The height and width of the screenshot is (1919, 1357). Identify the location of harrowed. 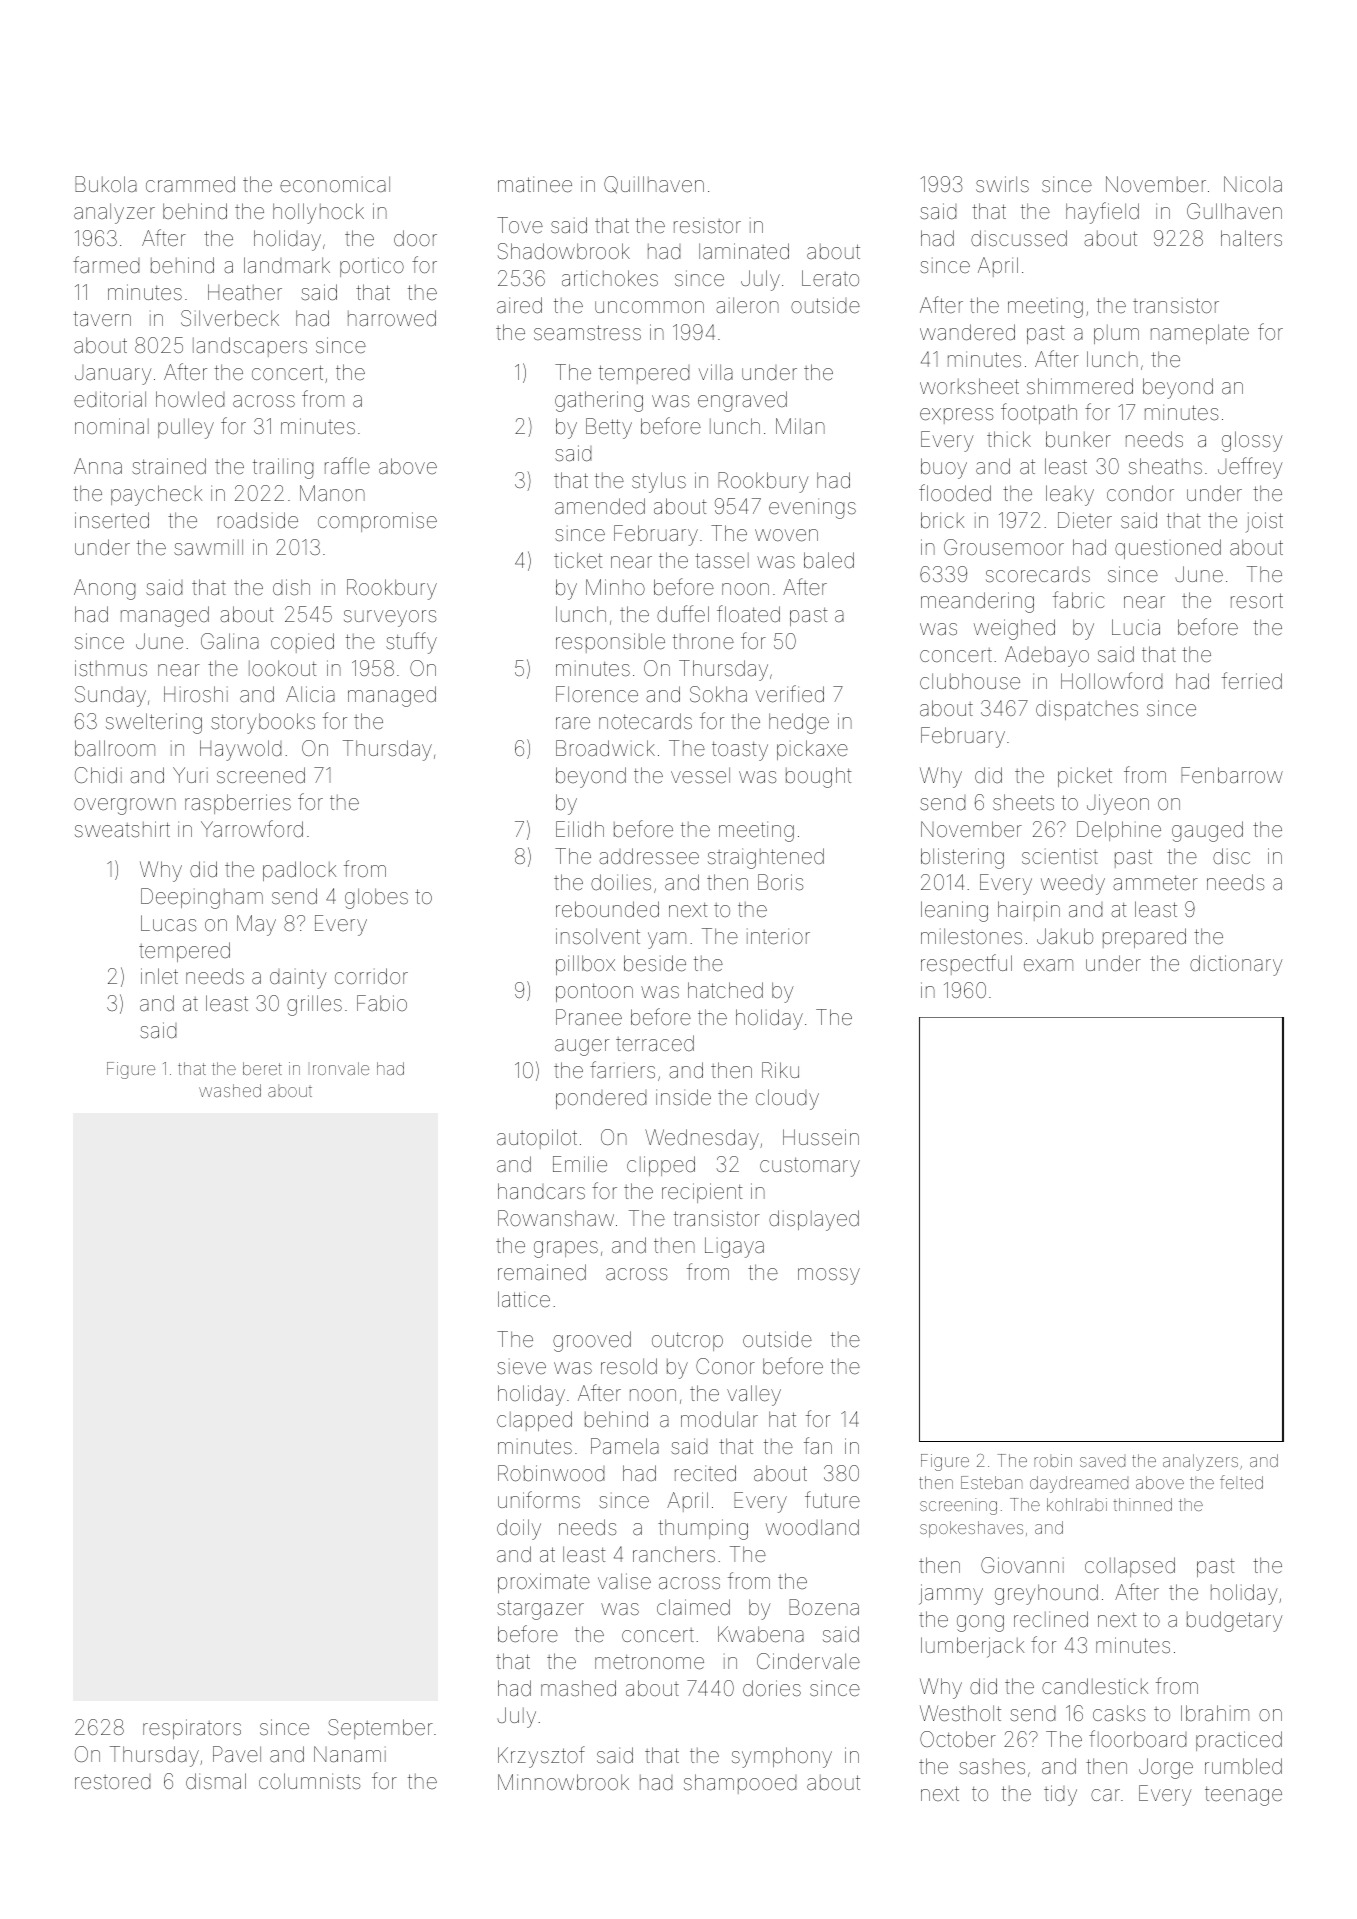
(392, 318).
